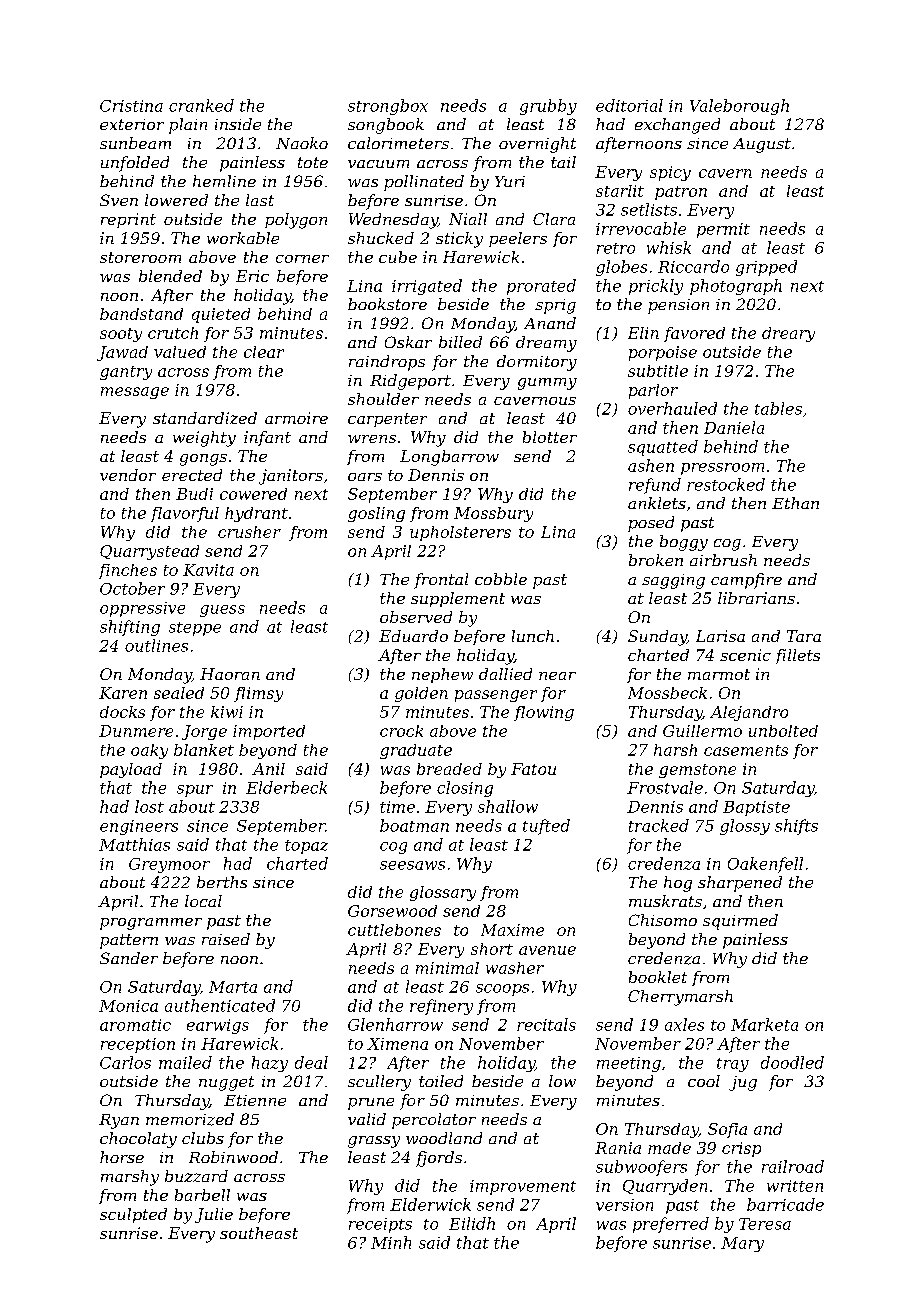 This image has width=924, height=1308. Describe the element at coordinates (788, 334) in the image. I see `dreary` at that location.
